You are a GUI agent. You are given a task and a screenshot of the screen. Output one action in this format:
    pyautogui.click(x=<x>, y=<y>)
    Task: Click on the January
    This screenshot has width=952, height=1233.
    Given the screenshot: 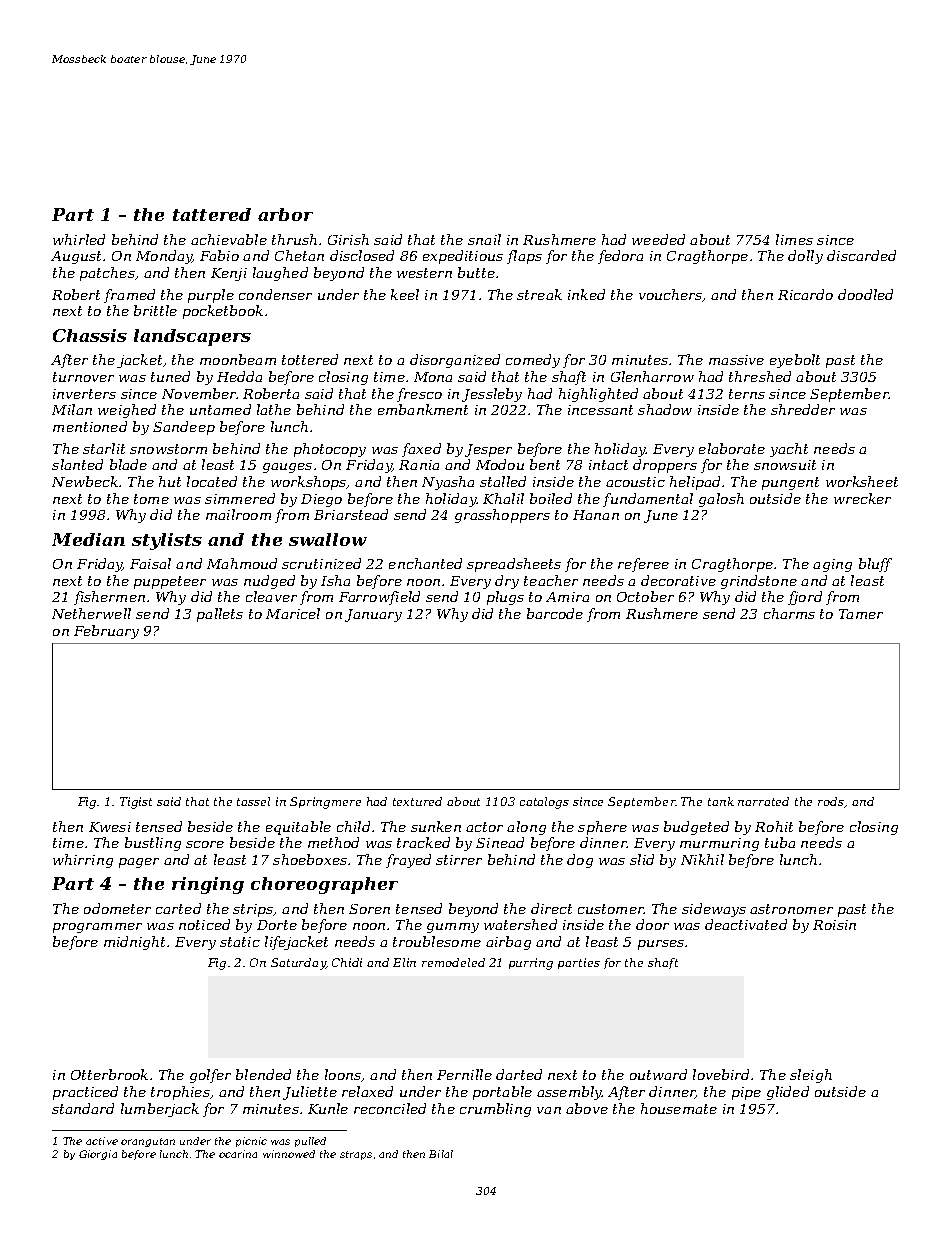 What is the action you would take?
    pyautogui.click(x=373, y=615)
